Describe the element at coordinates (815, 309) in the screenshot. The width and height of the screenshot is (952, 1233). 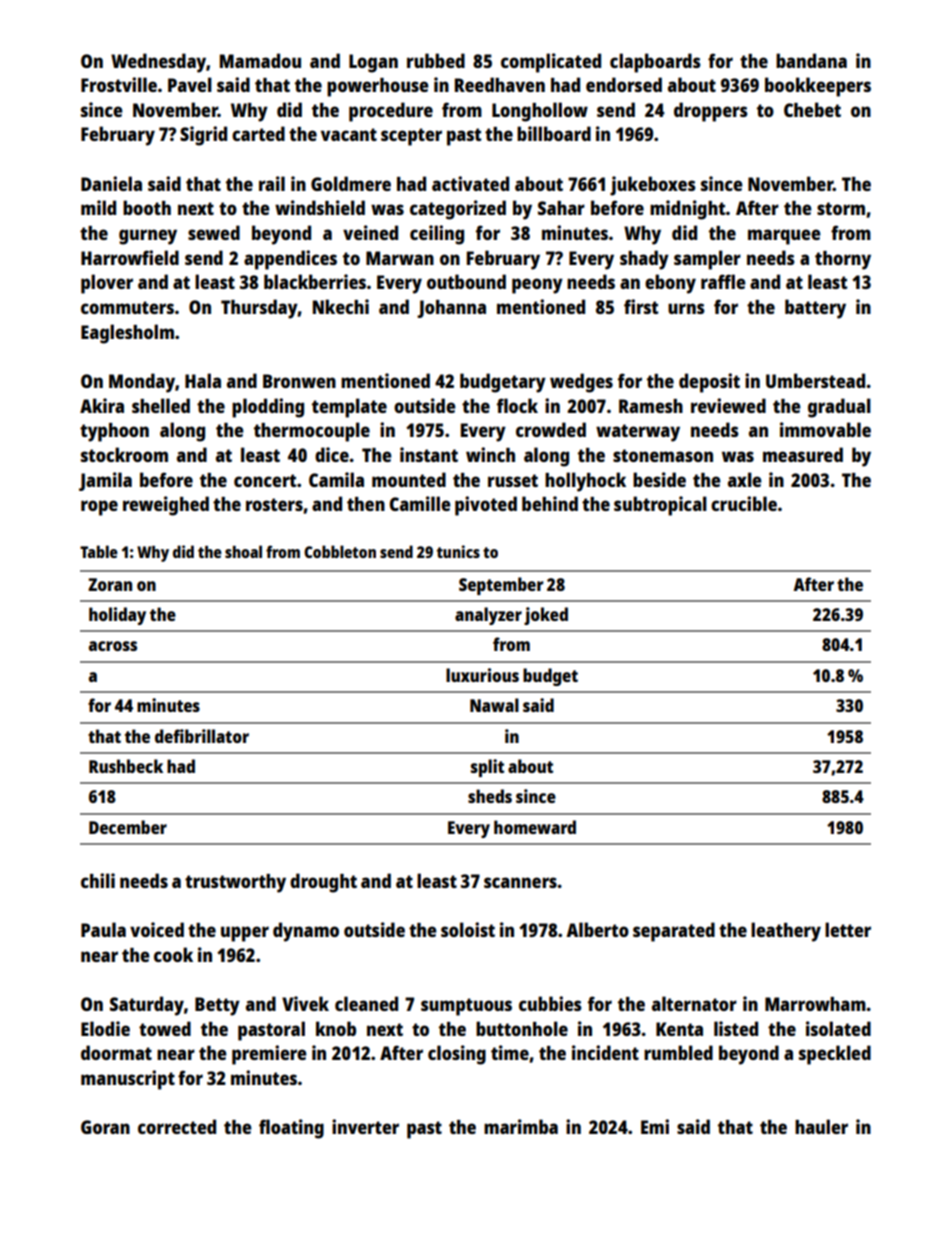
I see `battery` at that location.
